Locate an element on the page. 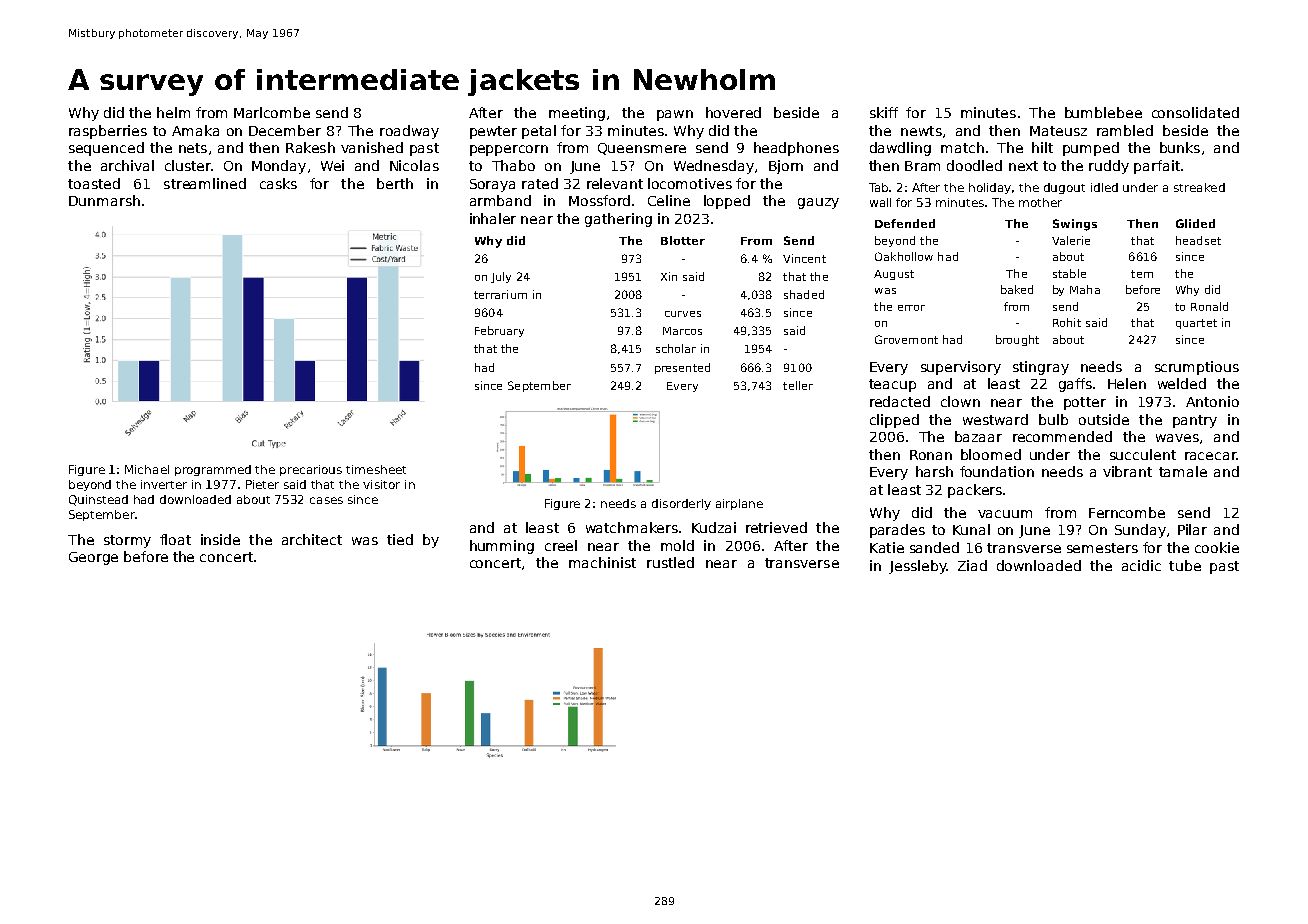 The image size is (1308, 924). headset is located at coordinates (1198, 240).
